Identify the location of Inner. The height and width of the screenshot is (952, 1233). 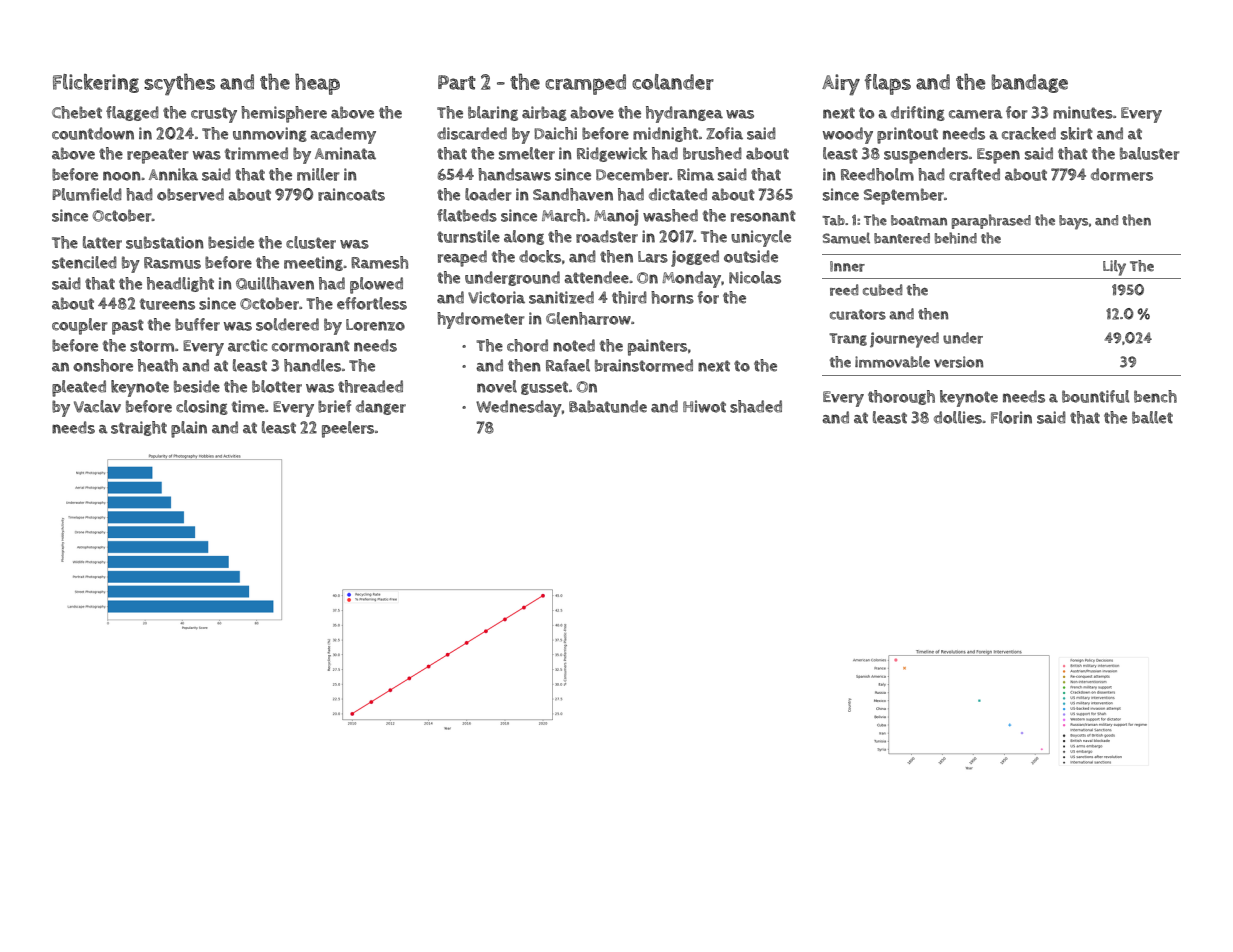
(847, 266).
